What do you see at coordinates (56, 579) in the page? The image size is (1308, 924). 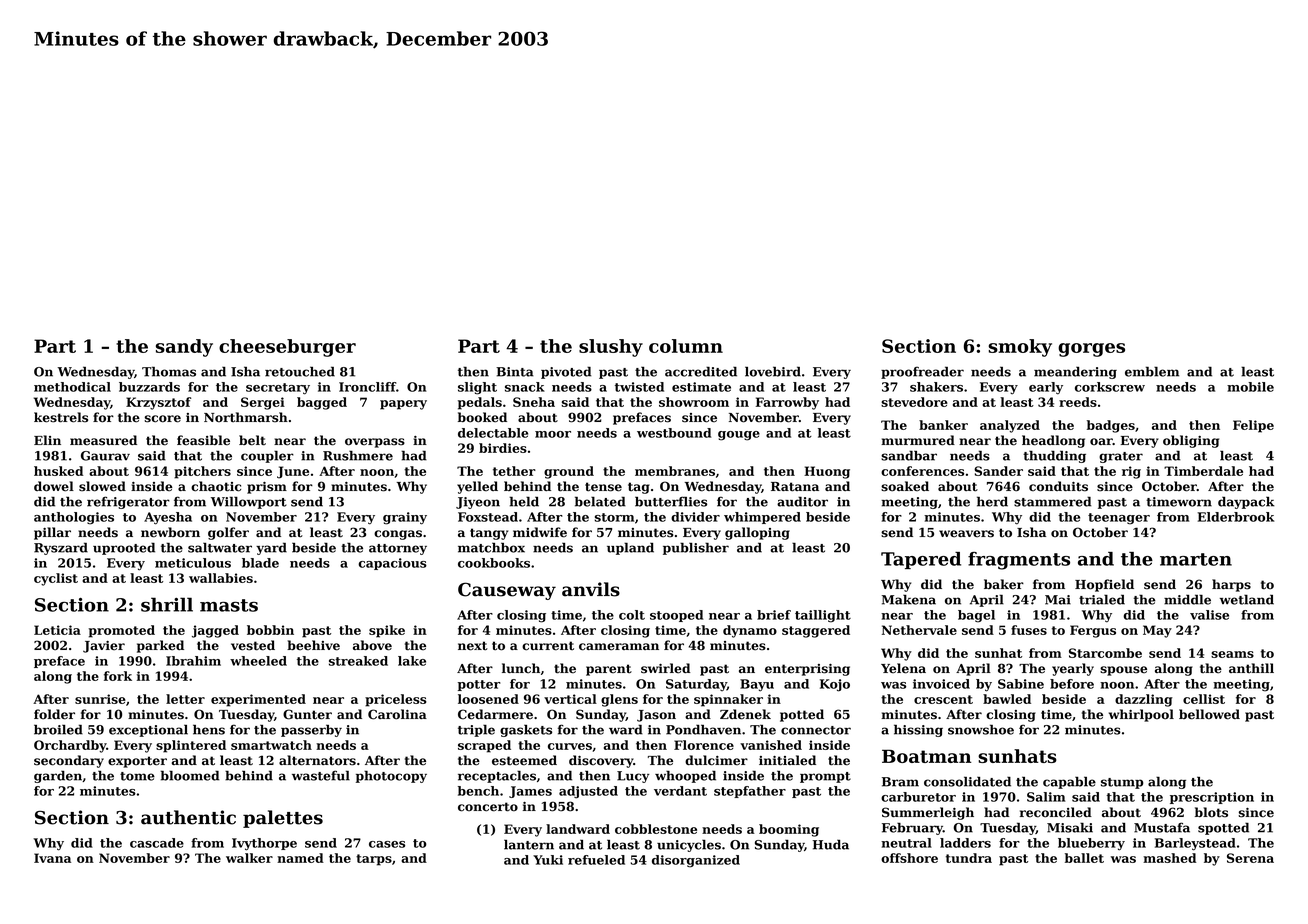 I see `cyclist` at bounding box center [56, 579].
